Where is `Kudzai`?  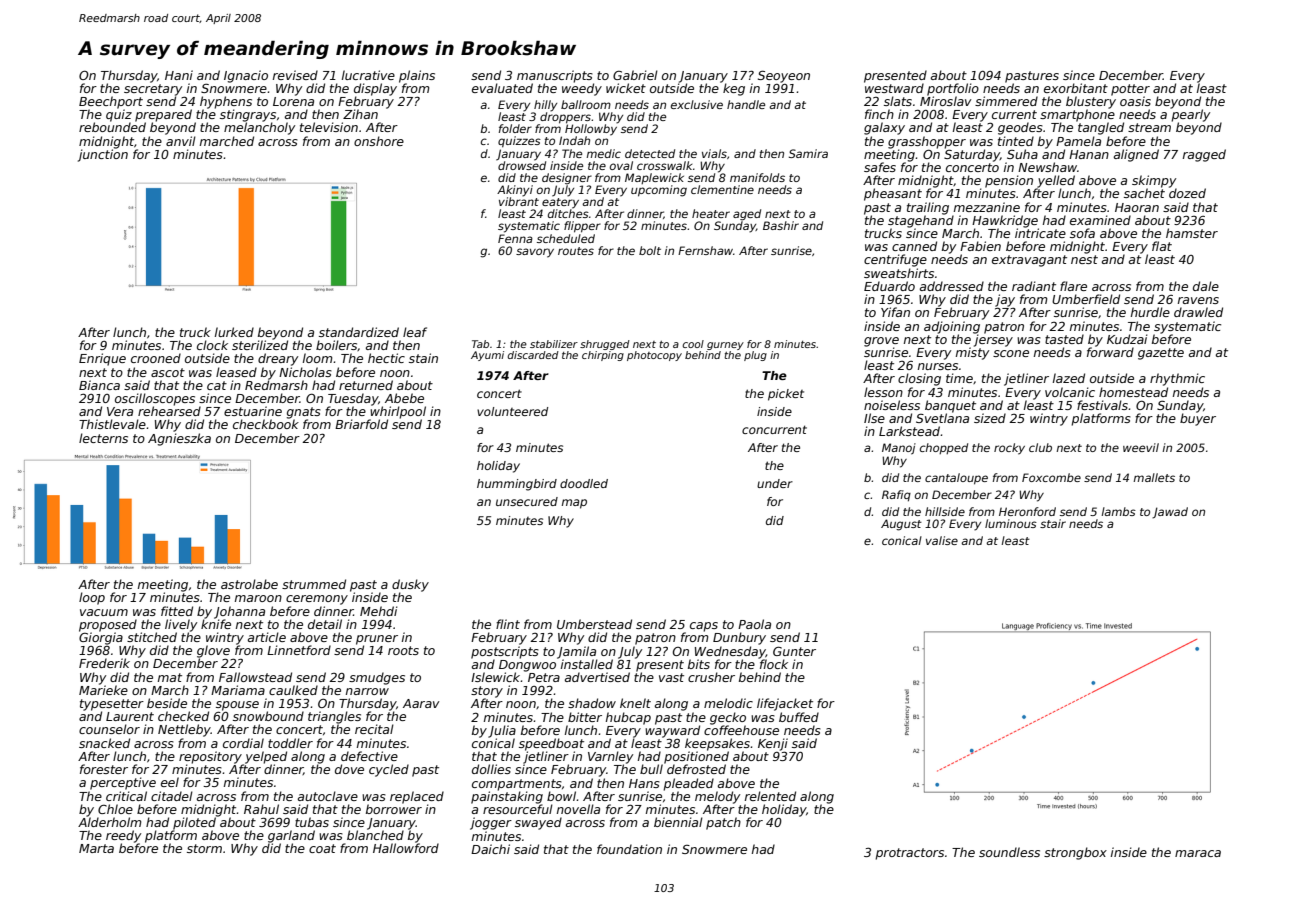
Kudzai is located at coordinates (1127, 339).
